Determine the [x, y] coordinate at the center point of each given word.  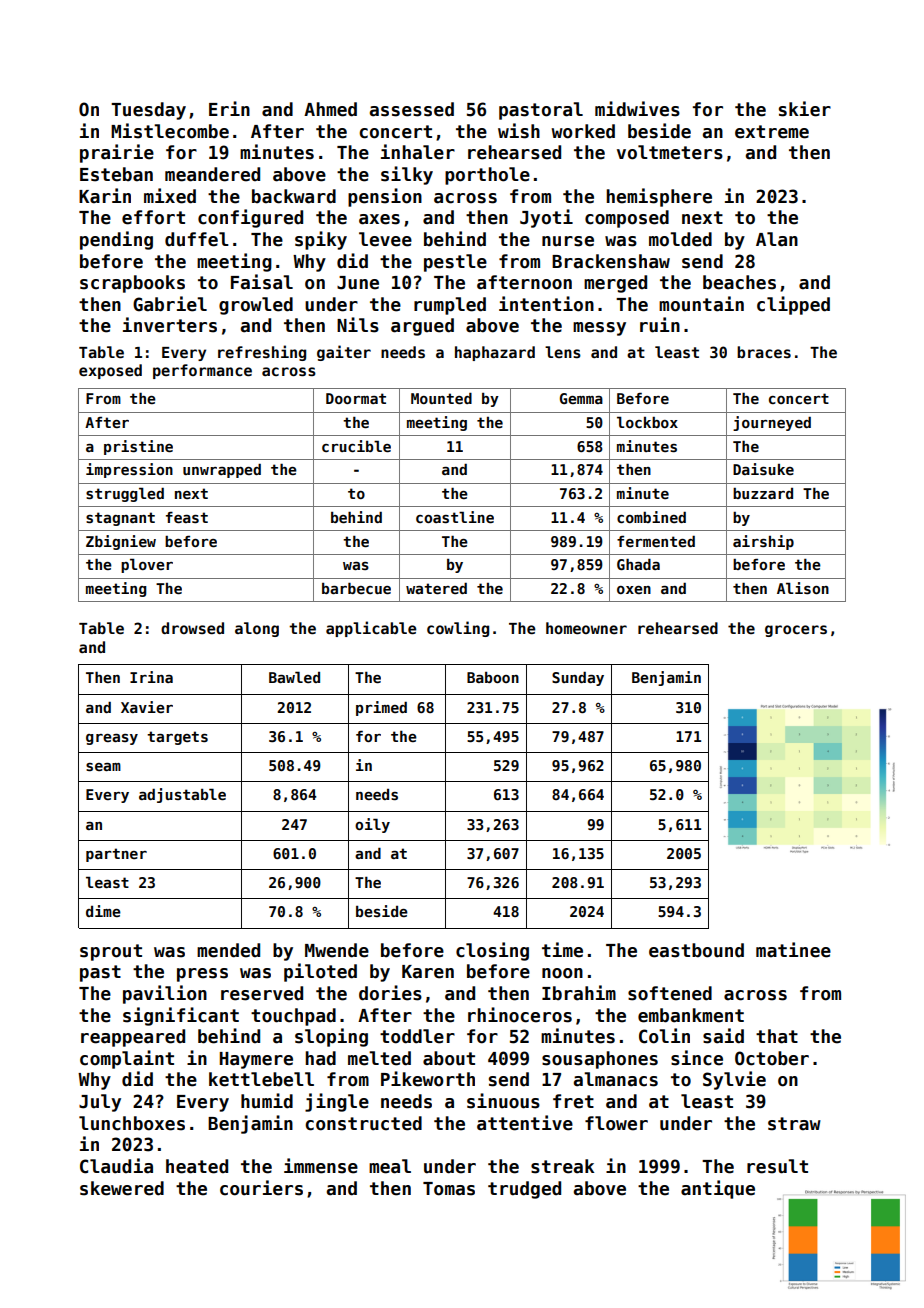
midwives [637, 109]
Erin [229, 108]
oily [372, 825]
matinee [793, 950]
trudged [524, 1190]
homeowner [586, 628]
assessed [412, 109]
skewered [122, 1188]
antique [718, 1189]
